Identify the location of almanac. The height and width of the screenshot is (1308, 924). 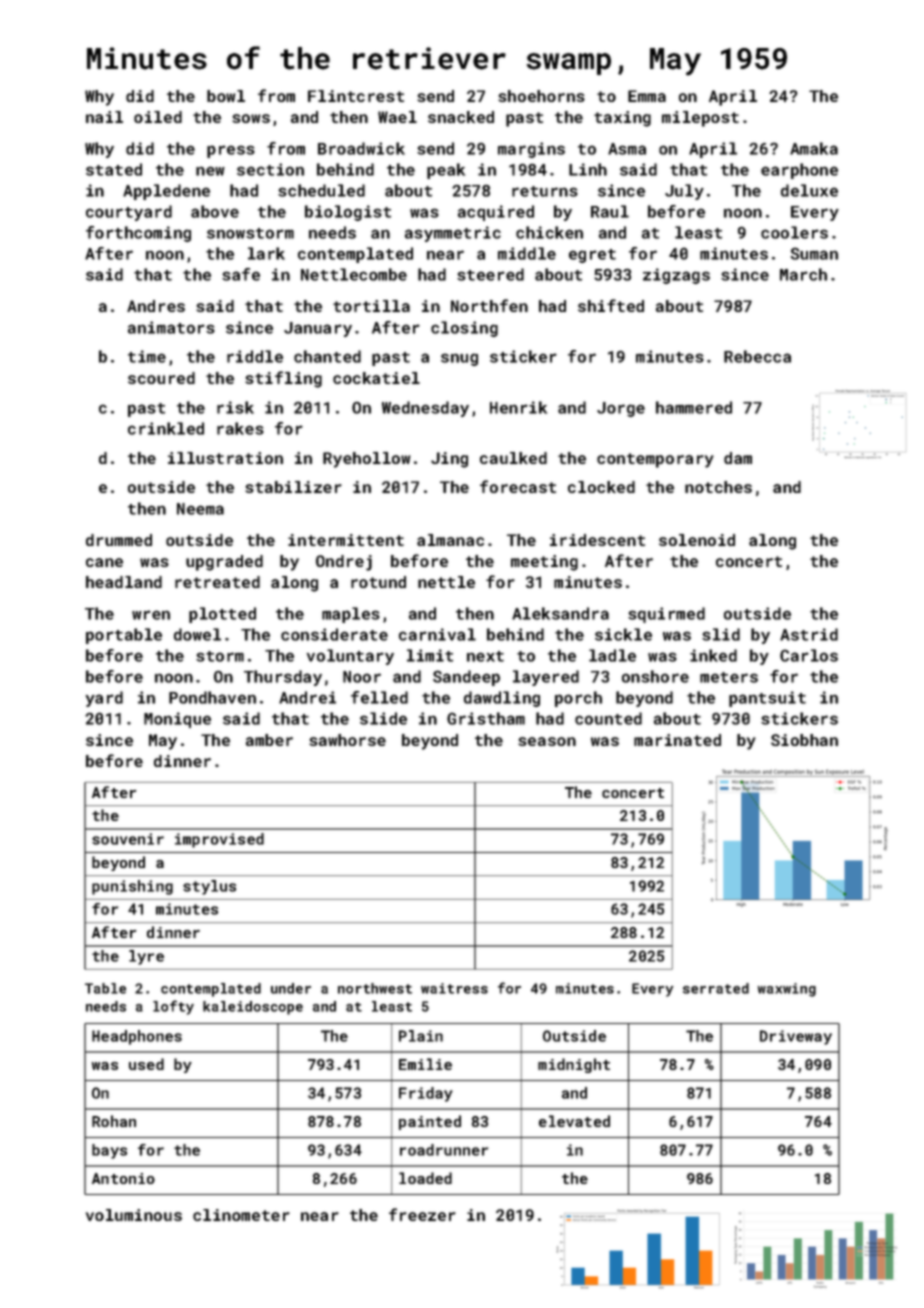
(450, 540).
